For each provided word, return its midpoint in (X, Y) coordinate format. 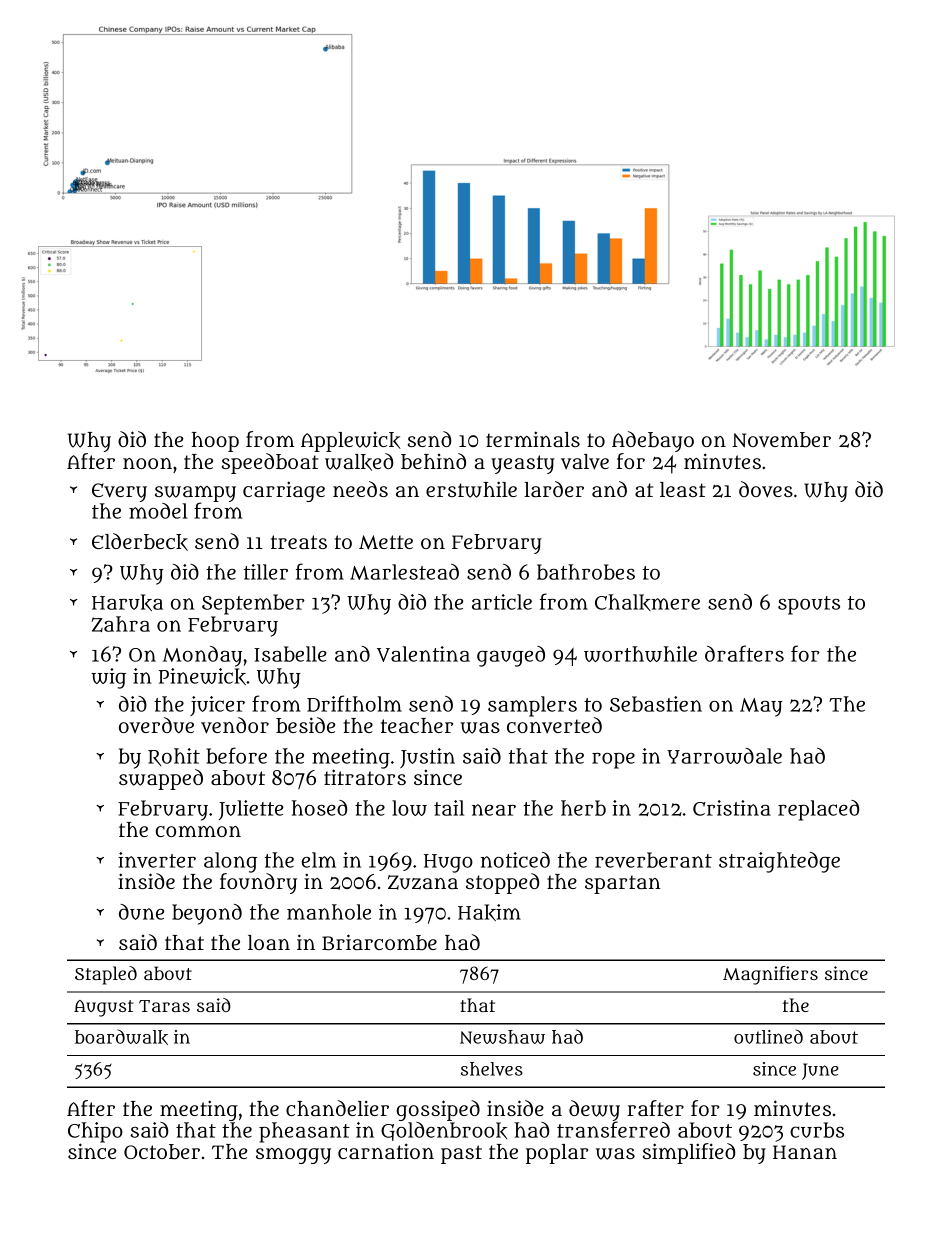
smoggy (293, 1156)
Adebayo (653, 441)
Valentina (423, 654)
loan (269, 942)
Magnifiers (770, 975)
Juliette (251, 810)
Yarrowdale (724, 756)
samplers (532, 706)
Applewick (351, 442)
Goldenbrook (444, 1131)
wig (108, 678)
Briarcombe (379, 942)
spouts (809, 605)
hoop (215, 442)
